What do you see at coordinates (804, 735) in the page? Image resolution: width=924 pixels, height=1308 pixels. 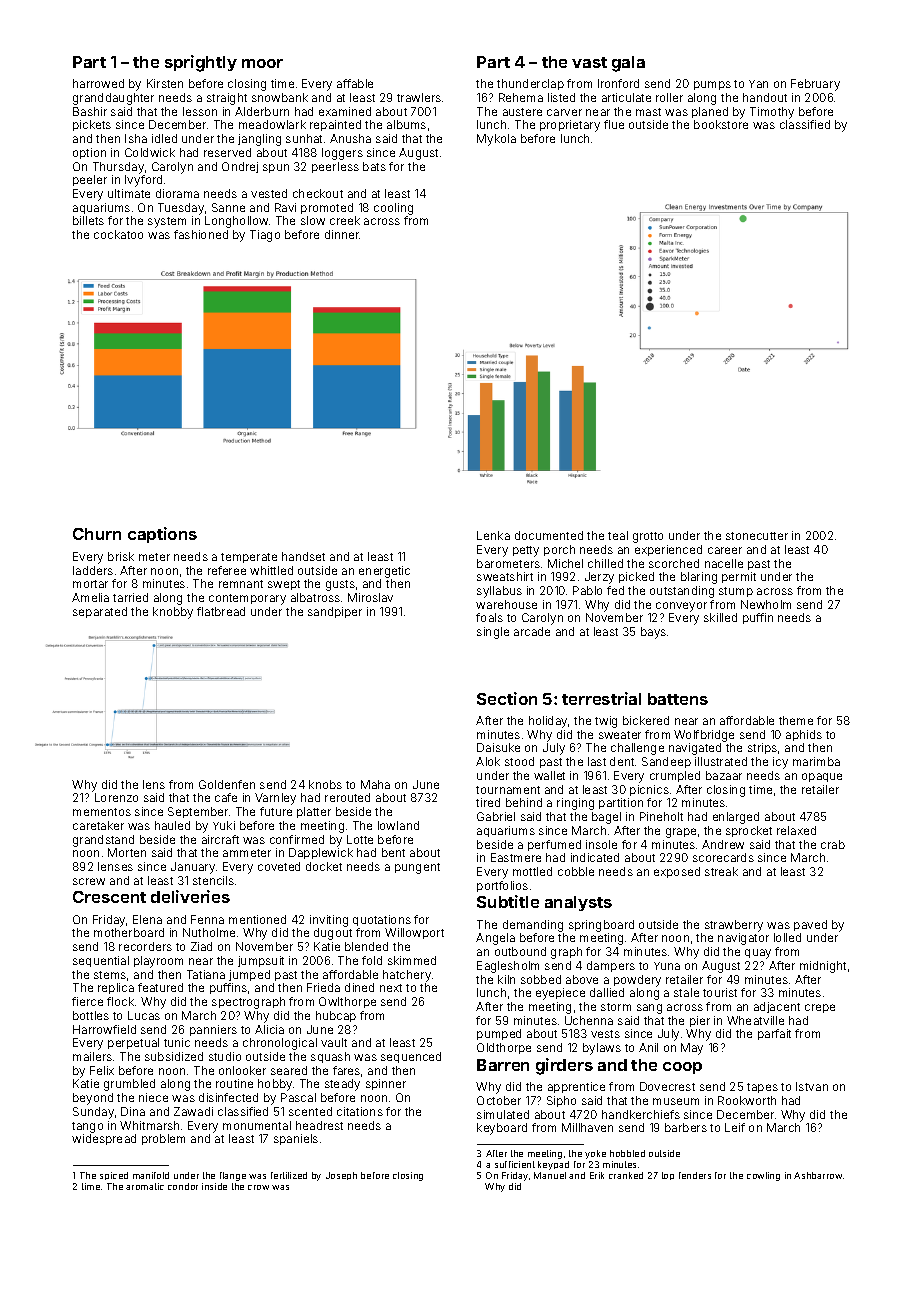 I see `aphids` at bounding box center [804, 735].
